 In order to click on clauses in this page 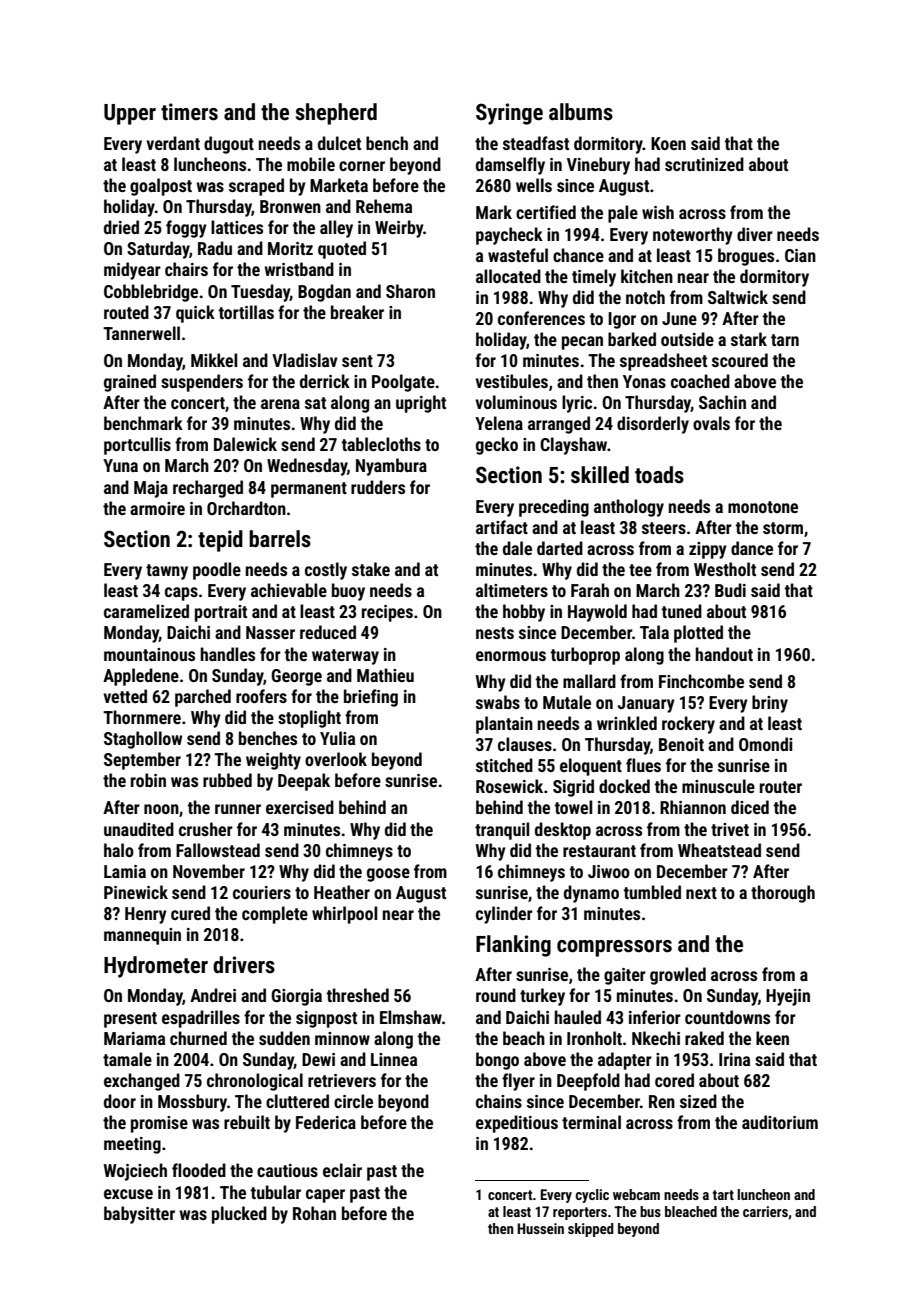, I will do `click(525, 744)`.
